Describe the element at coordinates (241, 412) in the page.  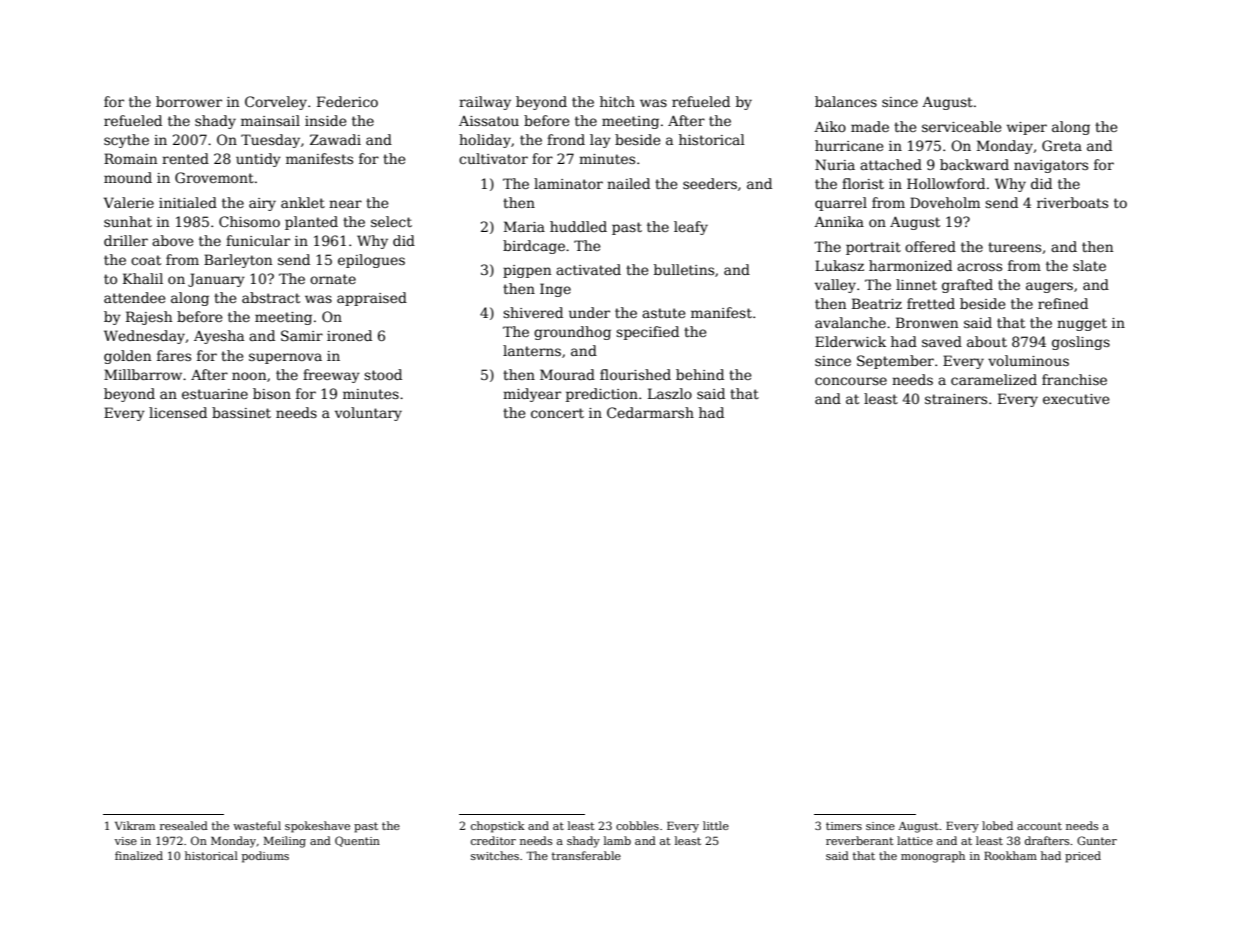
I see `bassinet` at that location.
